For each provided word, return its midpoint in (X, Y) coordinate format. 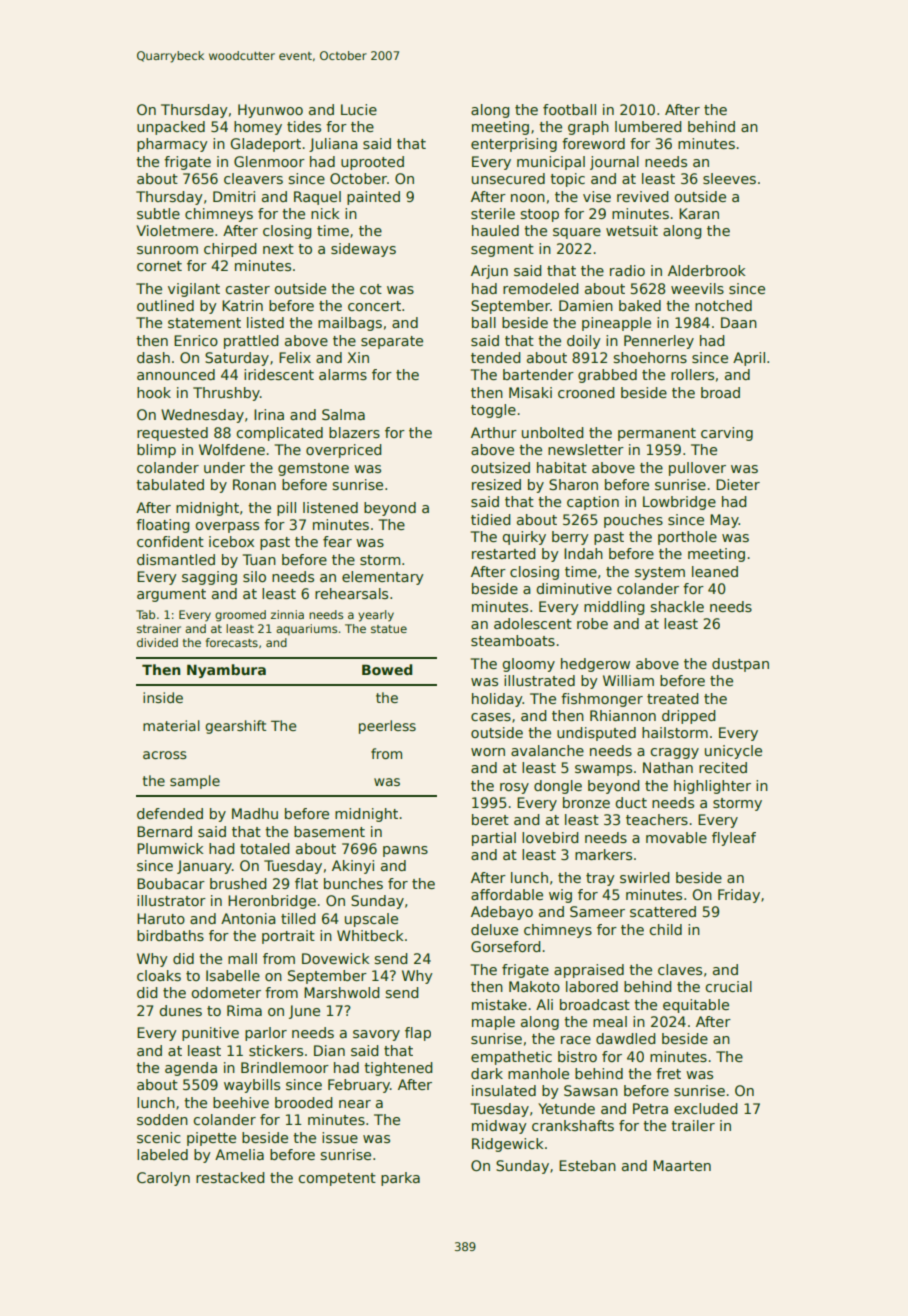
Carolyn (163, 1179)
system (660, 573)
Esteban (587, 1165)
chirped (230, 250)
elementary (383, 578)
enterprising (514, 145)
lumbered (648, 126)
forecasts (232, 642)
